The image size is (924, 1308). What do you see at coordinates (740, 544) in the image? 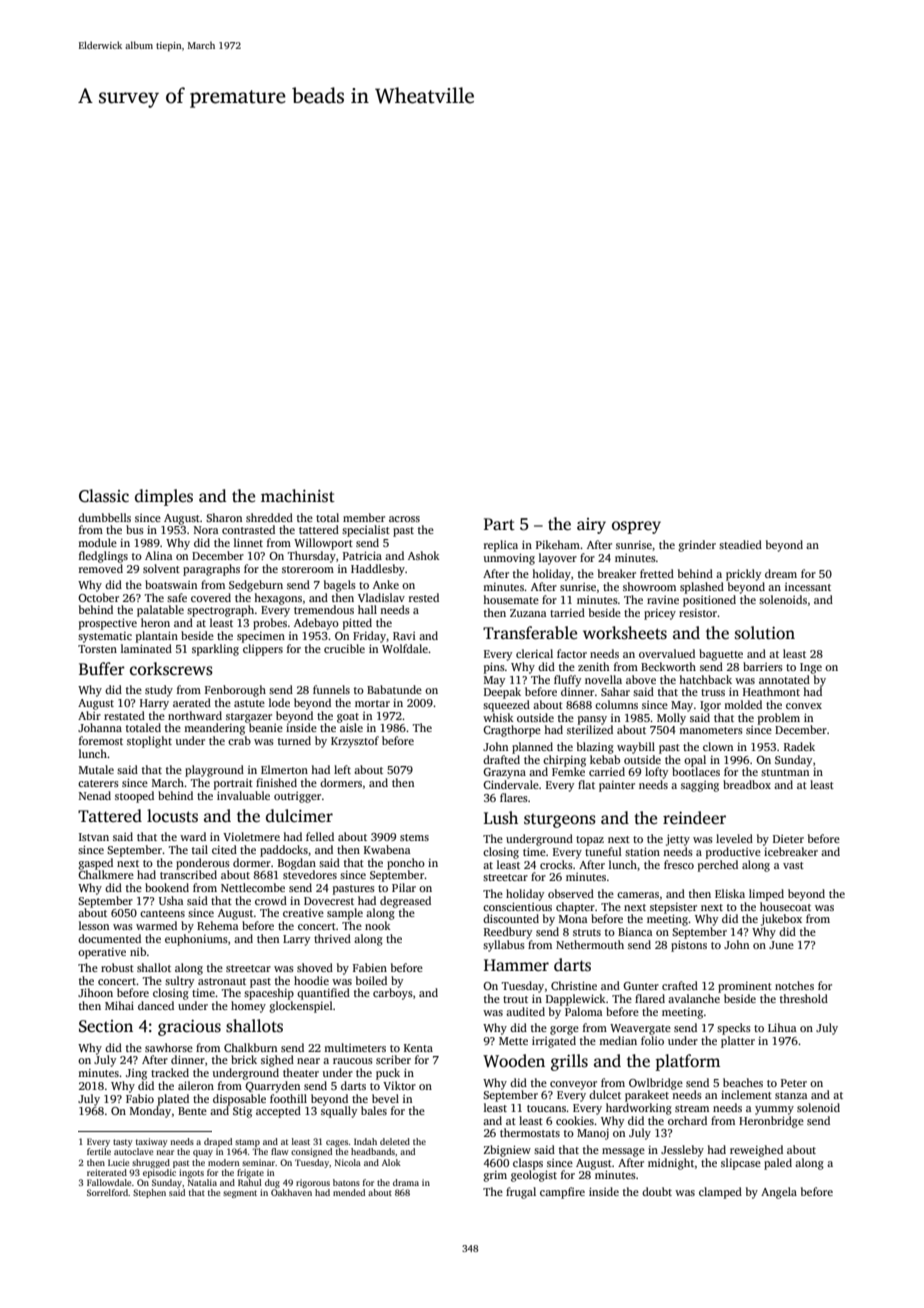
I see `steadied` at bounding box center [740, 544].
